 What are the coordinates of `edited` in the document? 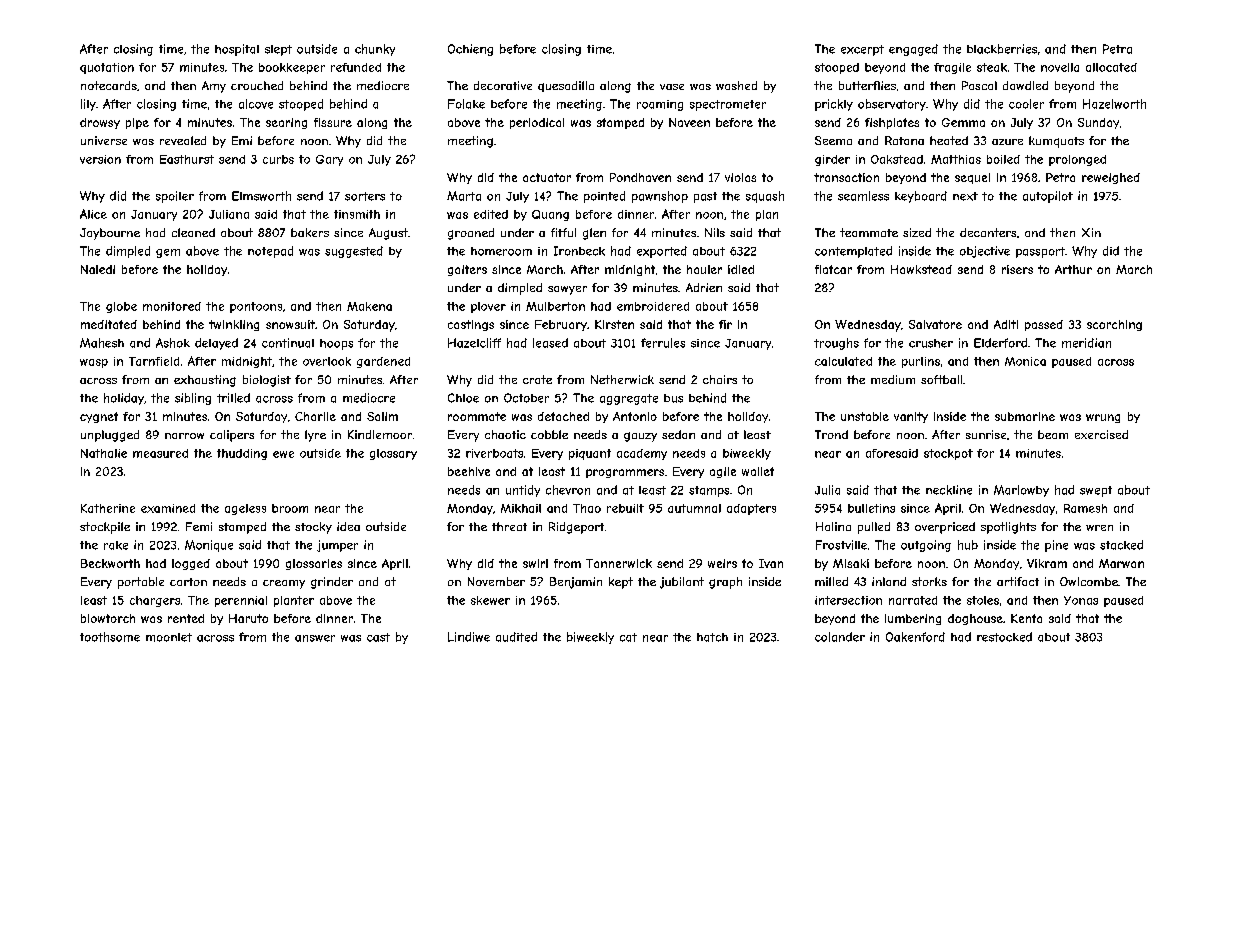 It's located at (491, 214).
